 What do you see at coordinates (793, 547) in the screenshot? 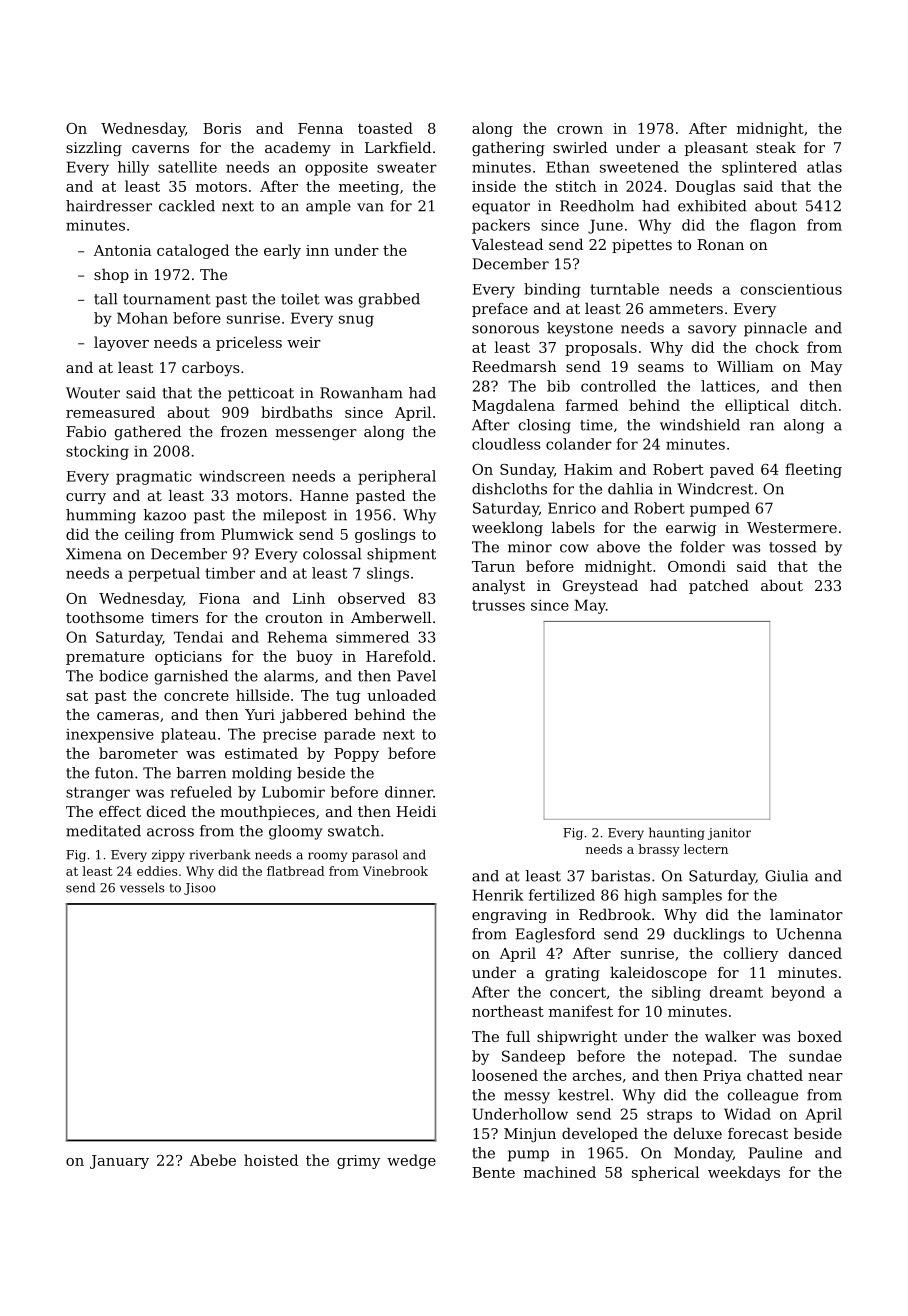
I see `tossed` at bounding box center [793, 547].
